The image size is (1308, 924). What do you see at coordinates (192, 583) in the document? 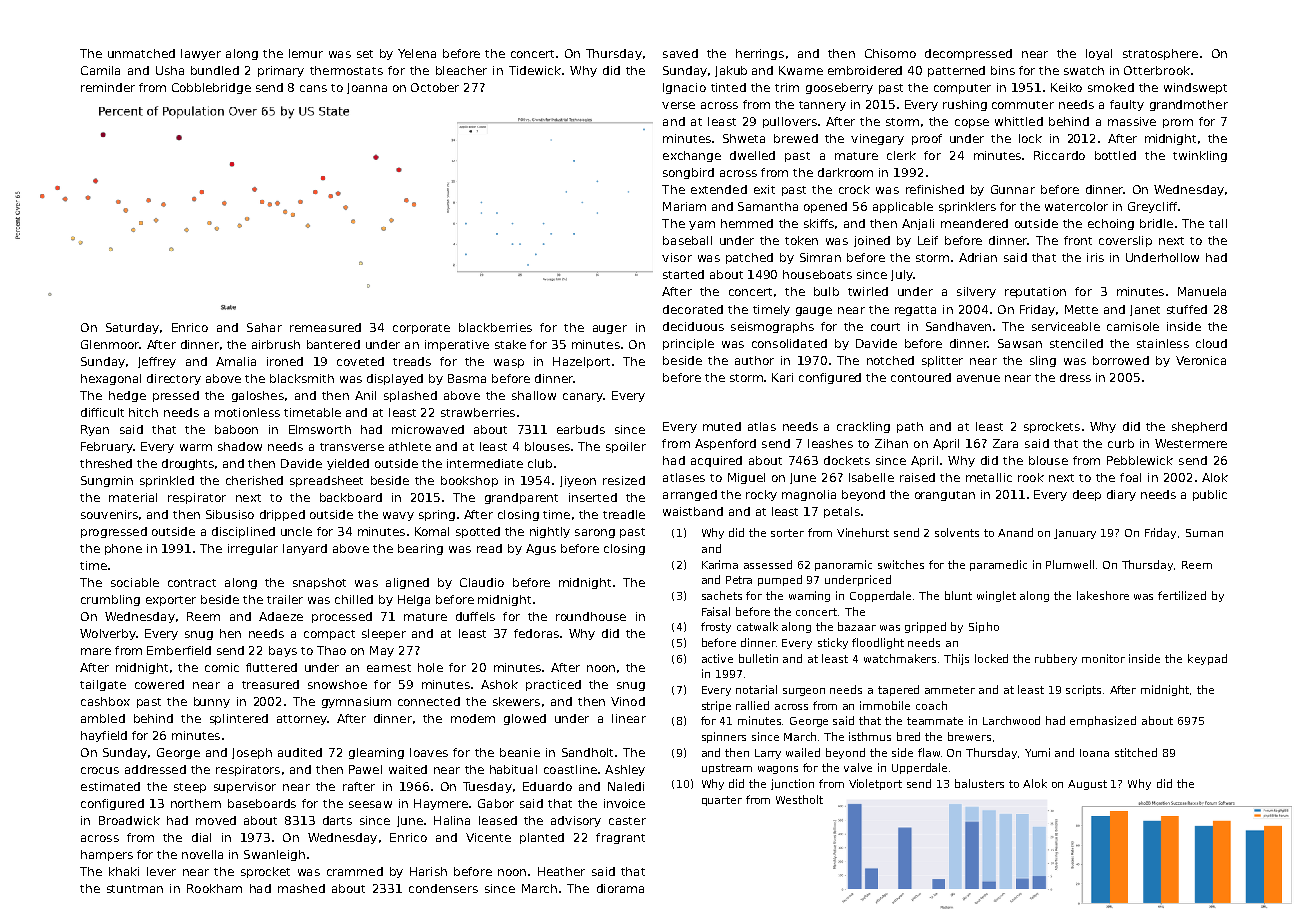
I see `contract` at bounding box center [192, 583].
